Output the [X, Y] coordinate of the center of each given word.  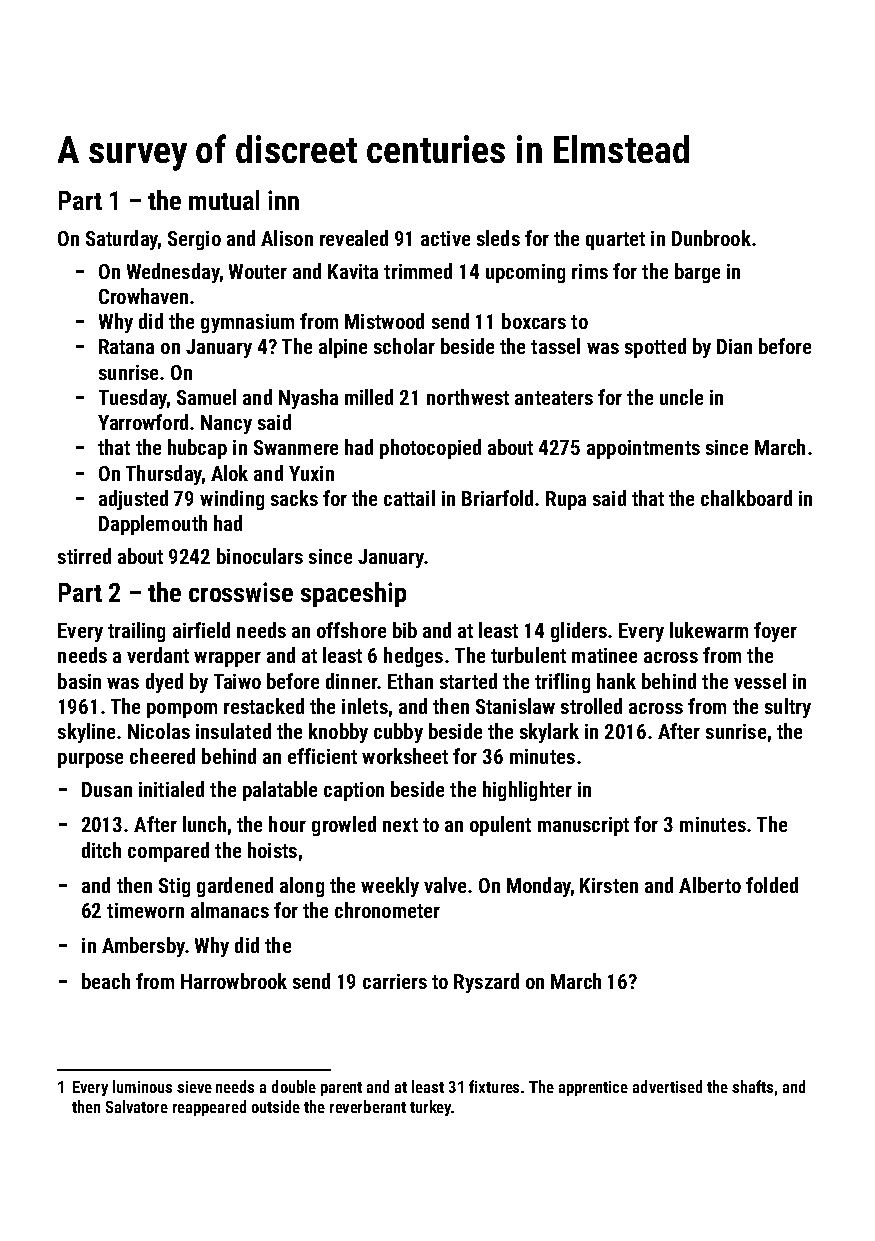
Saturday [122, 240]
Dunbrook [711, 238]
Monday [539, 887]
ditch [101, 850]
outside [276, 1106]
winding [232, 500]
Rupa [566, 500]
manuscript [583, 826]
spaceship [353, 594]
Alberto [710, 885]
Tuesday [133, 399]
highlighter [527, 791]
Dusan [107, 789]
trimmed [418, 271]
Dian [734, 346]
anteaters [554, 398]
